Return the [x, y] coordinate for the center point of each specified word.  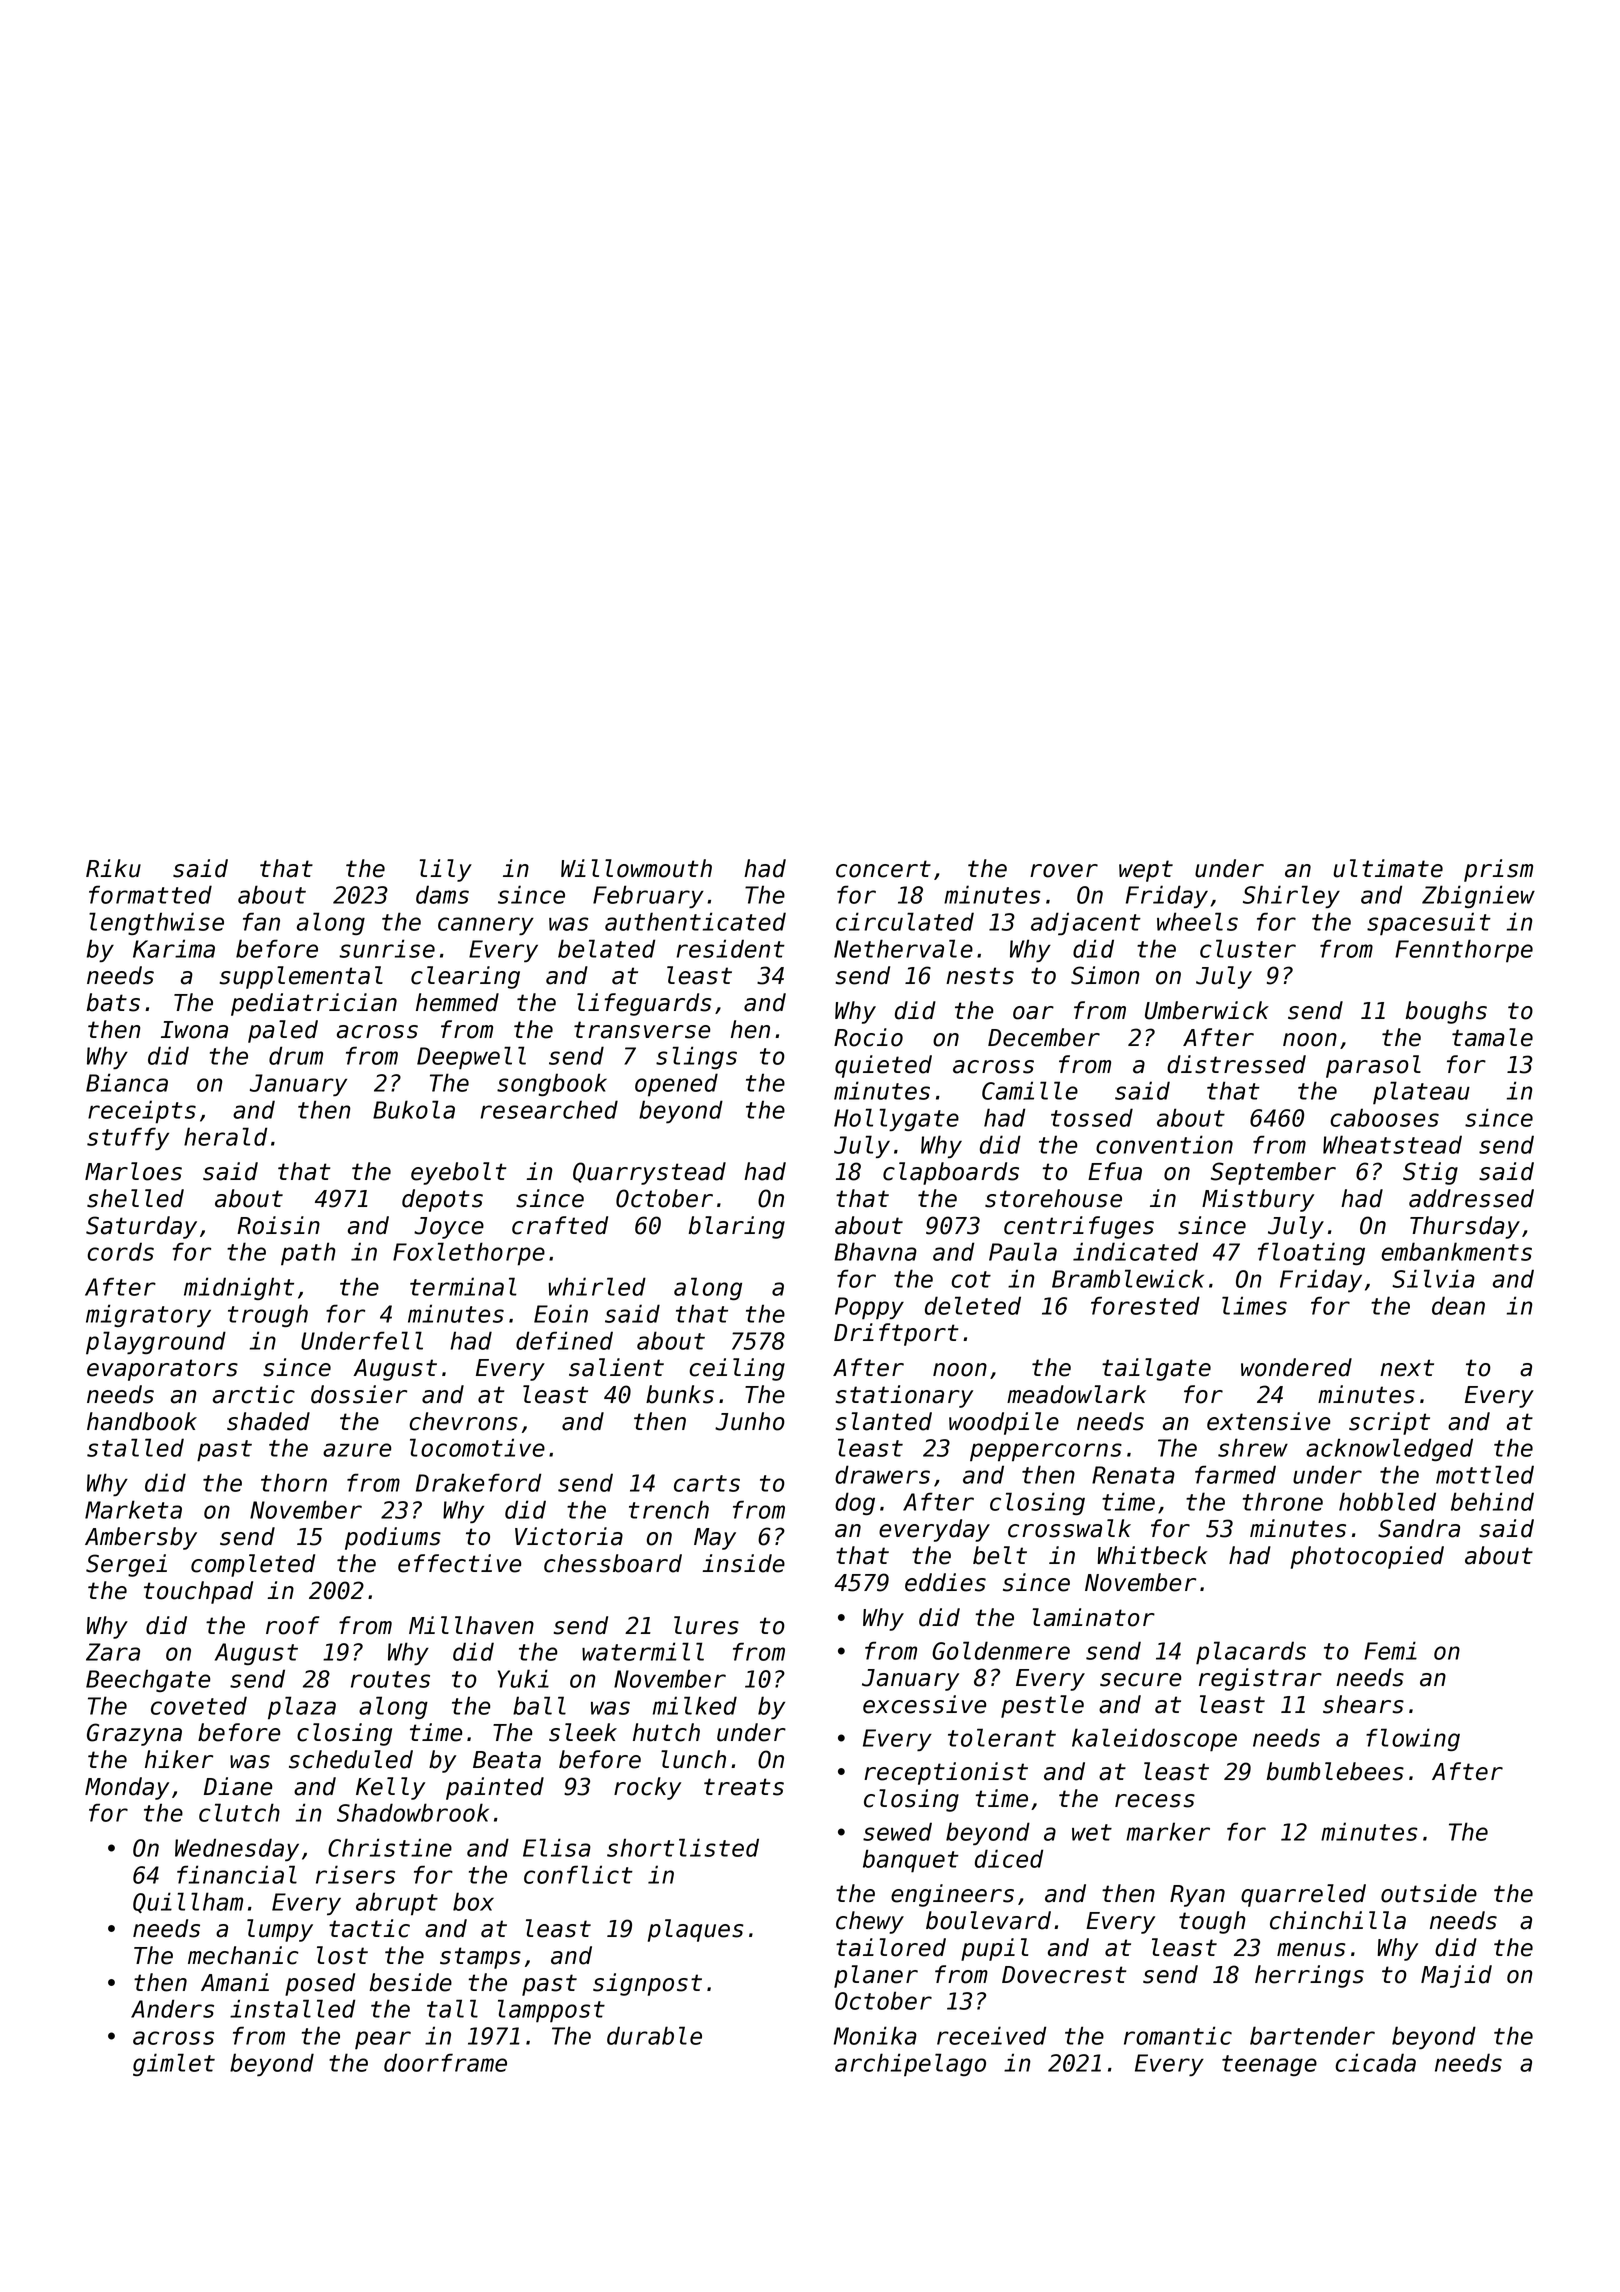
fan [261, 921]
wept [1146, 871]
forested [1145, 1305]
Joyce [449, 1228]
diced [1009, 1858]
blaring [736, 1227]
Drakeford [478, 1482]
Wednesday [237, 1849]
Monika [875, 2035]
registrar [1260, 1679]
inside [743, 1563]
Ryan [1197, 1896]
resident [730, 948]
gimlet [174, 2064]
